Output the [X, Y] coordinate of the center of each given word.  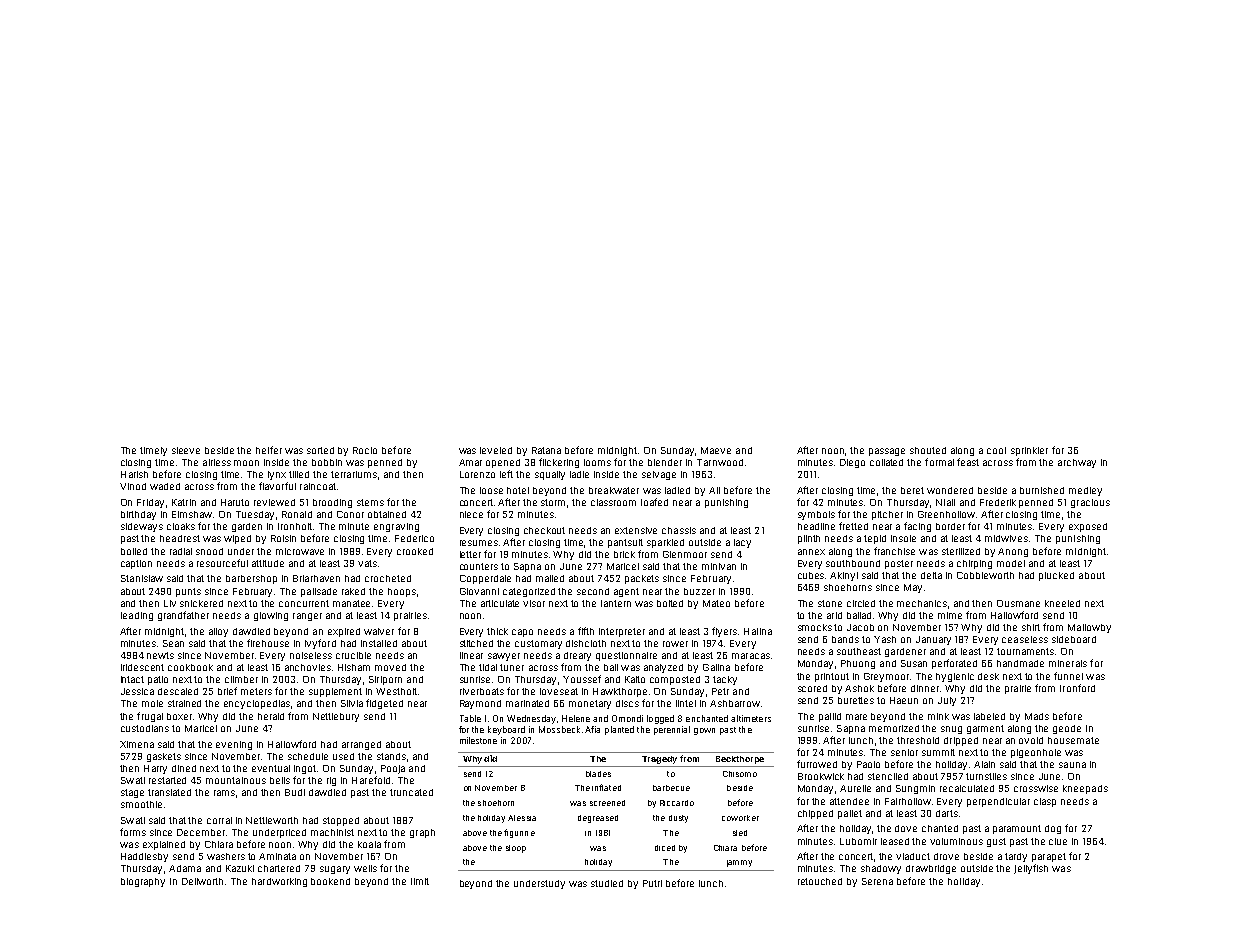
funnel [1068, 676]
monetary [590, 704]
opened [503, 463]
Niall [945, 502]
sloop [516, 849]
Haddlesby [144, 857]
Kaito [635, 679]
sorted [320, 450]
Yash [885, 639]
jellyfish [1031, 869]
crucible [353, 655]
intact [132, 679]
